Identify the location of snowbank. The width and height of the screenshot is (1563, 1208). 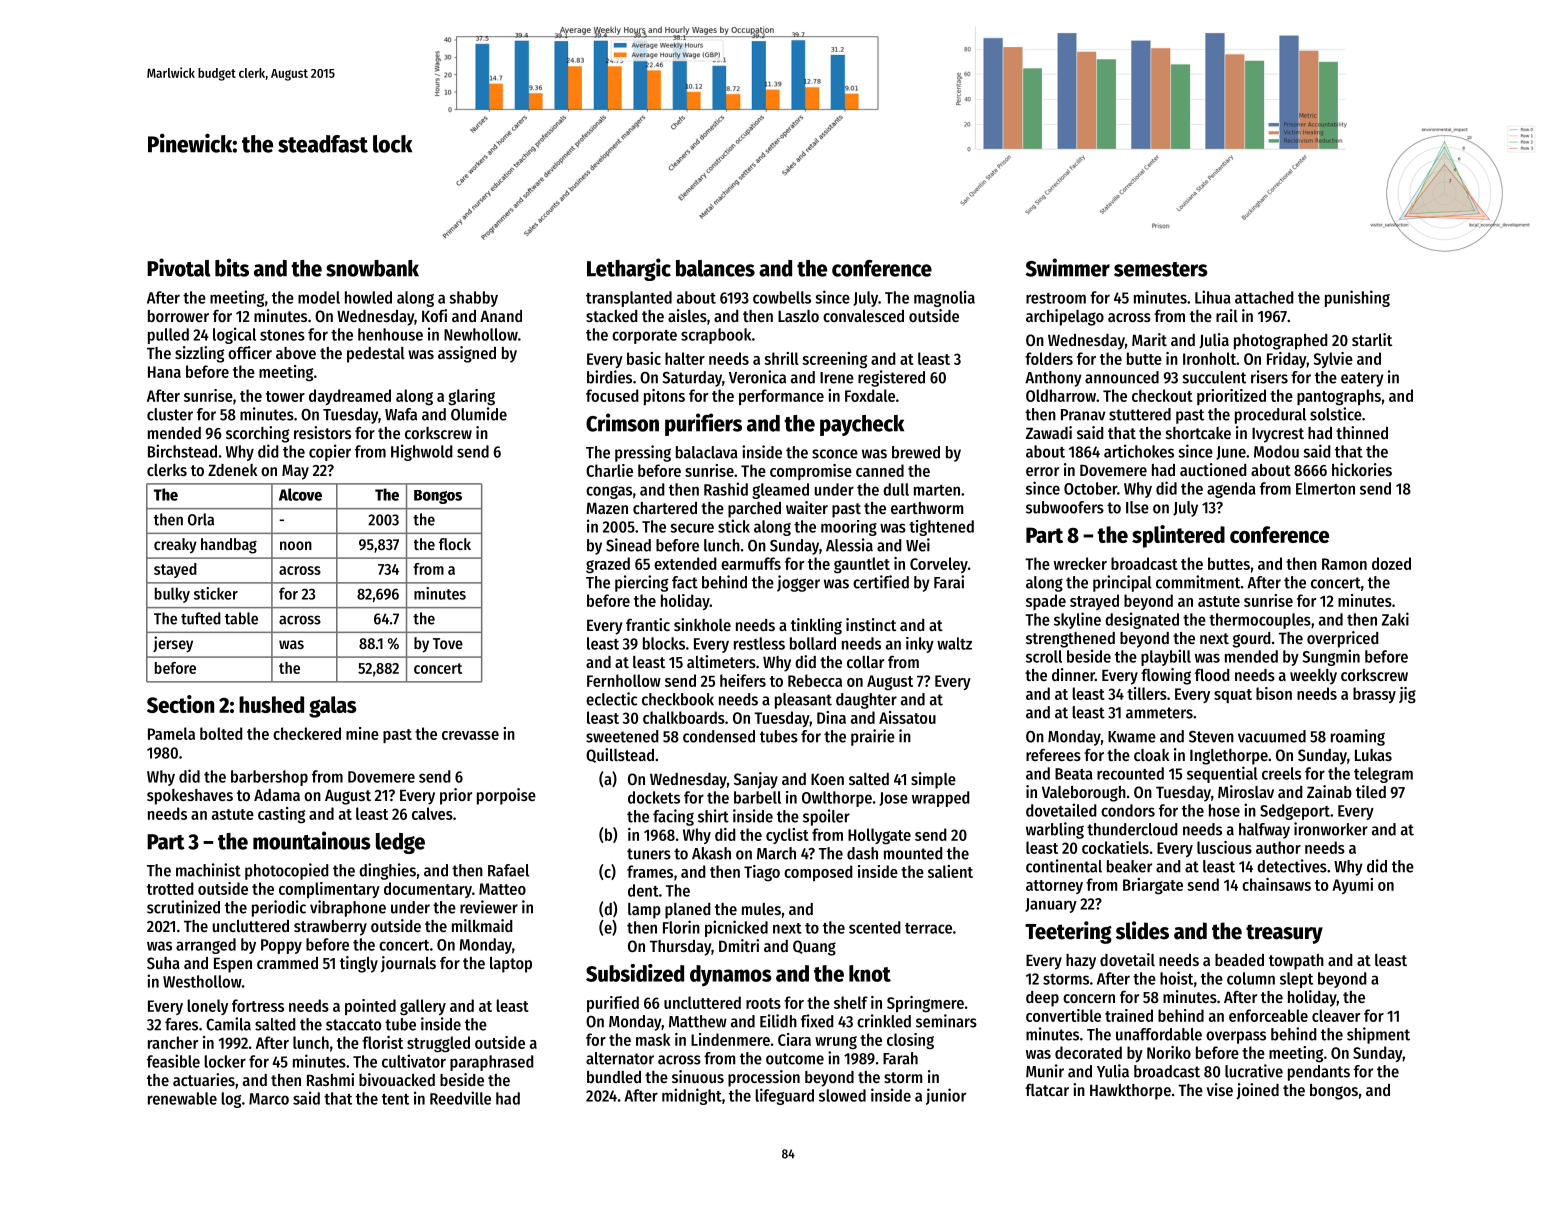
(372, 268).
